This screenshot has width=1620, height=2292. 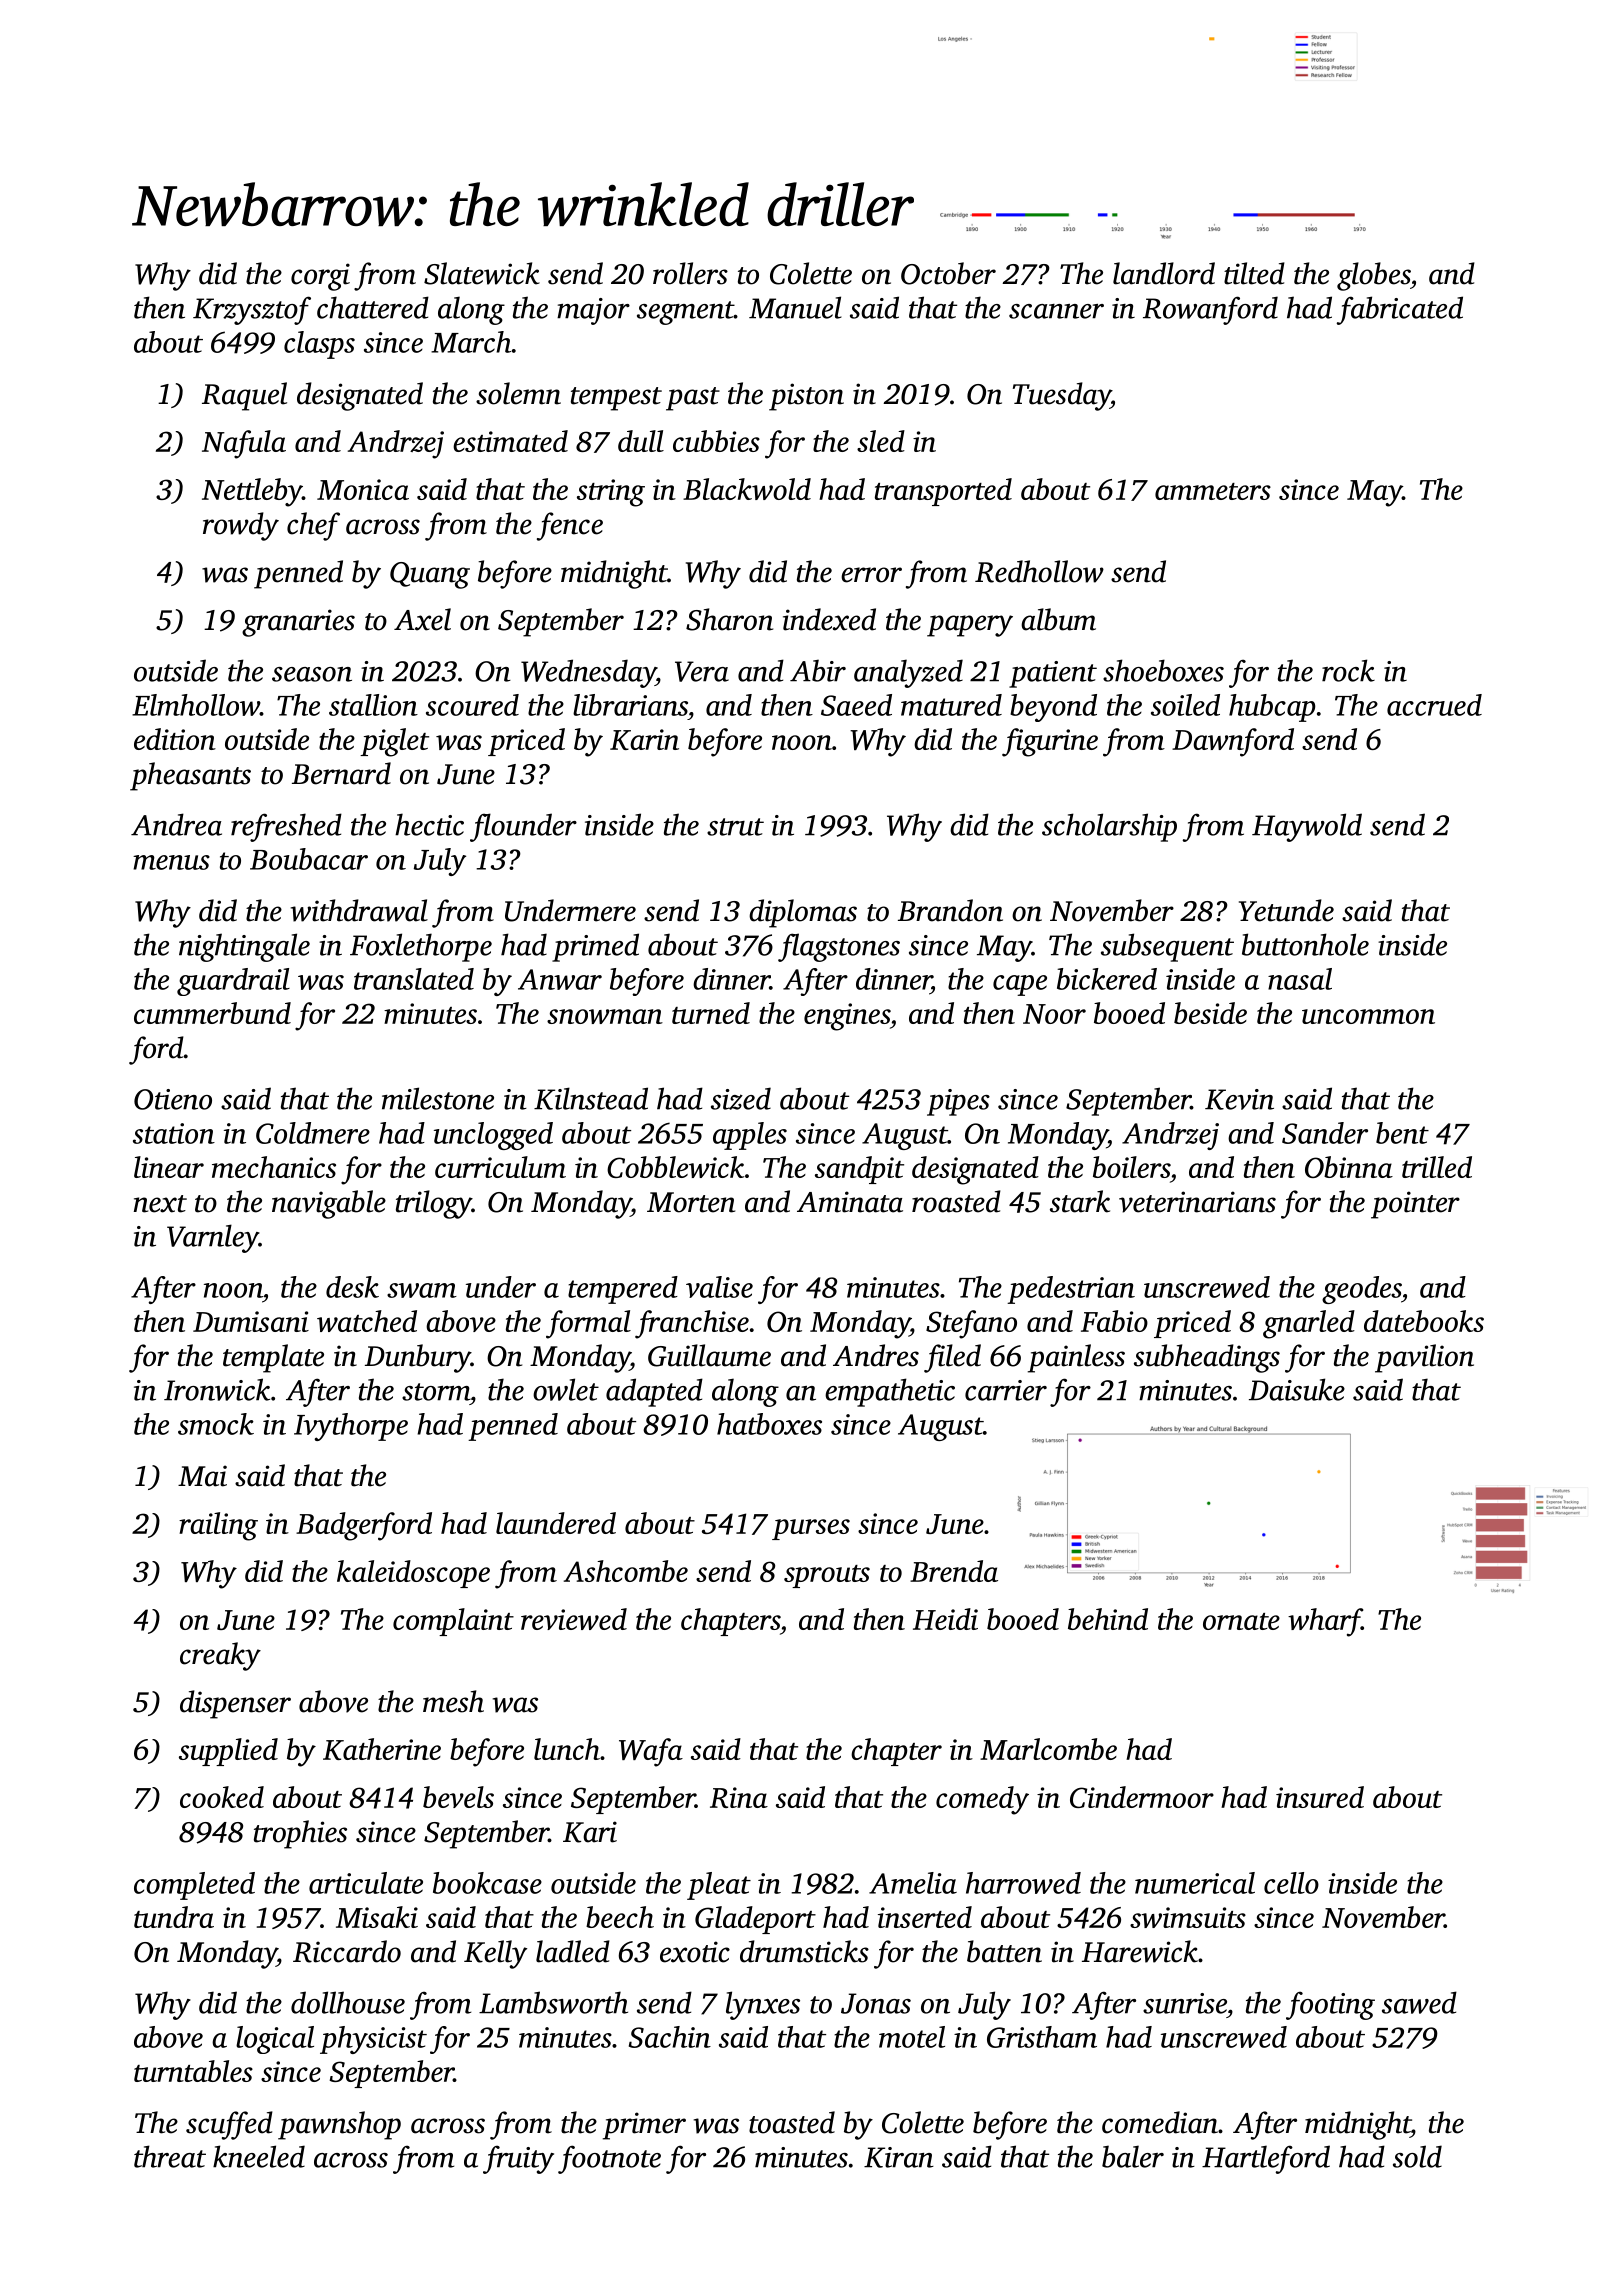 What do you see at coordinates (1325, 1622) in the screenshot?
I see `wharf` at bounding box center [1325, 1622].
